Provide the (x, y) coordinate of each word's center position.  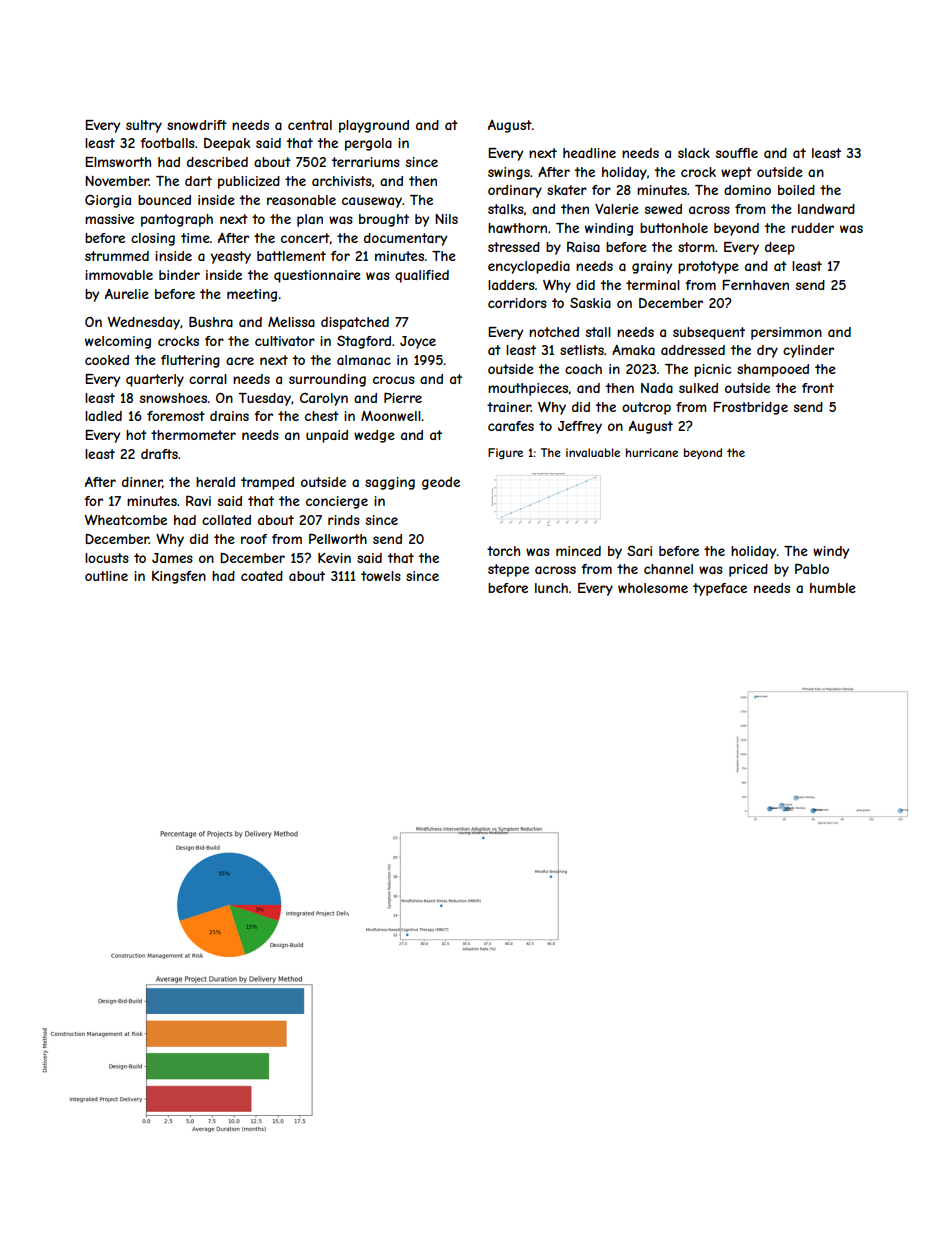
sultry (144, 126)
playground (374, 126)
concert (305, 238)
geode (441, 483)
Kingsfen (179, 577)
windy (831, 552)
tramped (267, 483)
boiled (796, 190)
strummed (117, 256)
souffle (737, 153)
